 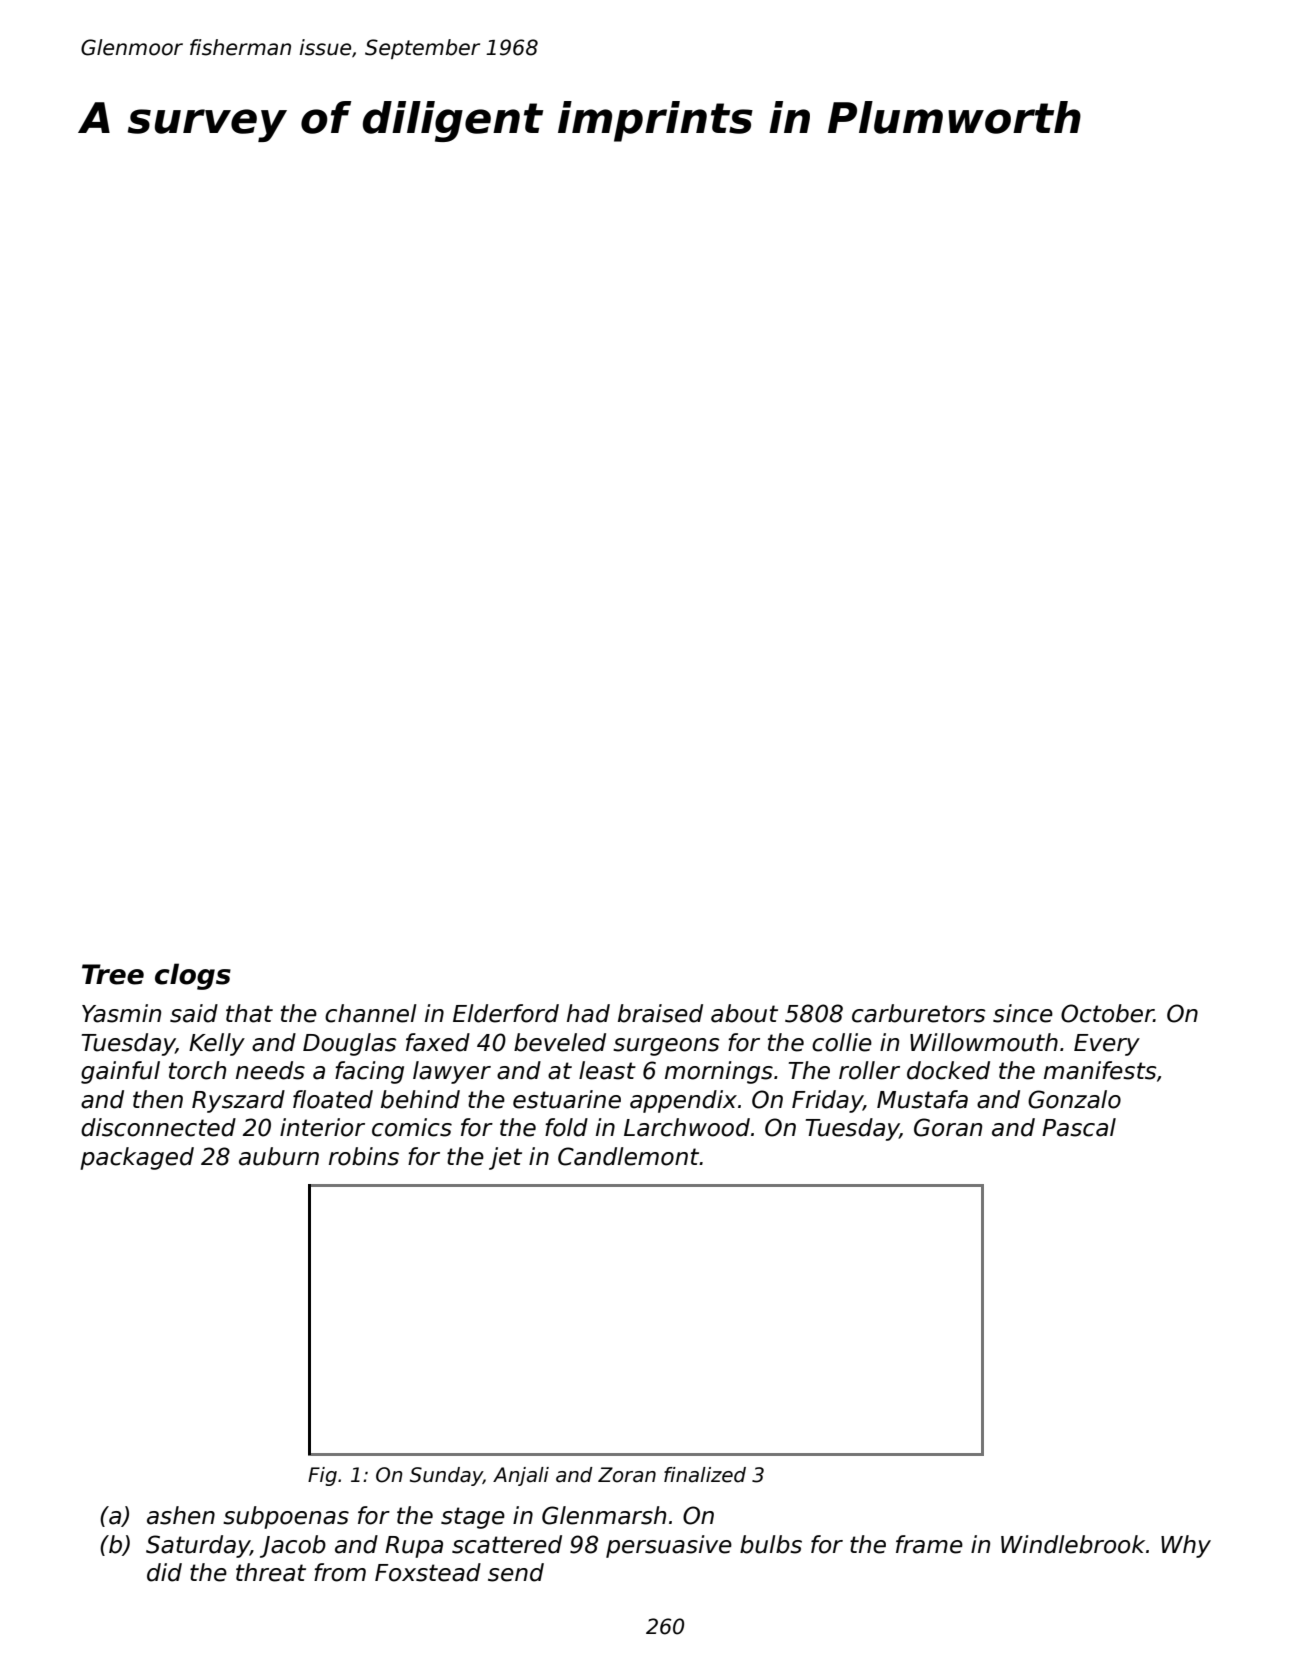 I want to click on Glenmarsh, so click(x=604, y=1515).
